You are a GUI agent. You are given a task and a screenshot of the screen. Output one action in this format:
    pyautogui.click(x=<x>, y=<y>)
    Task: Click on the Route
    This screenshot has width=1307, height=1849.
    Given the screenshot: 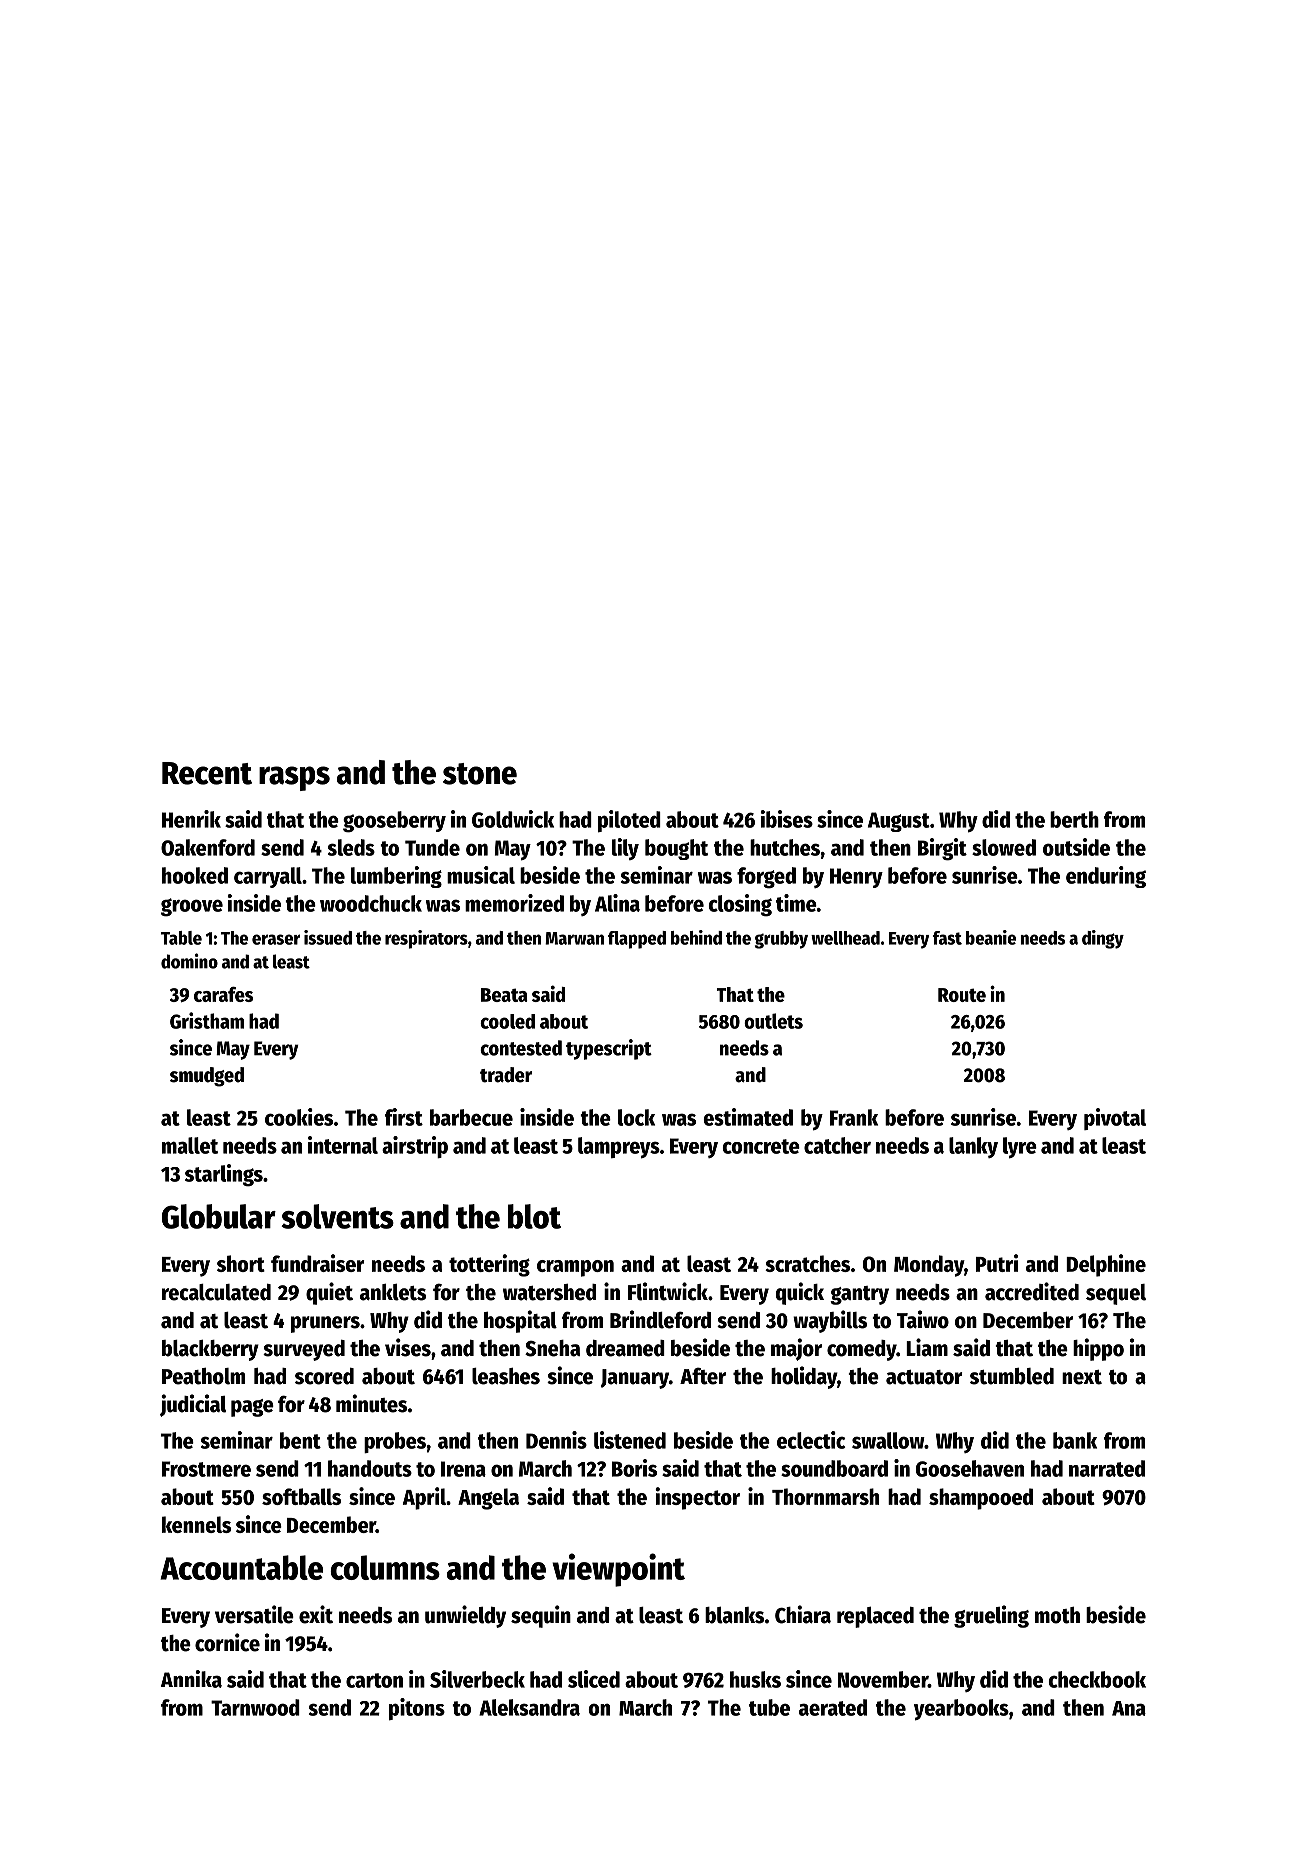 What is the action you would take?
    pyautogui.click(x=962, y=995)
